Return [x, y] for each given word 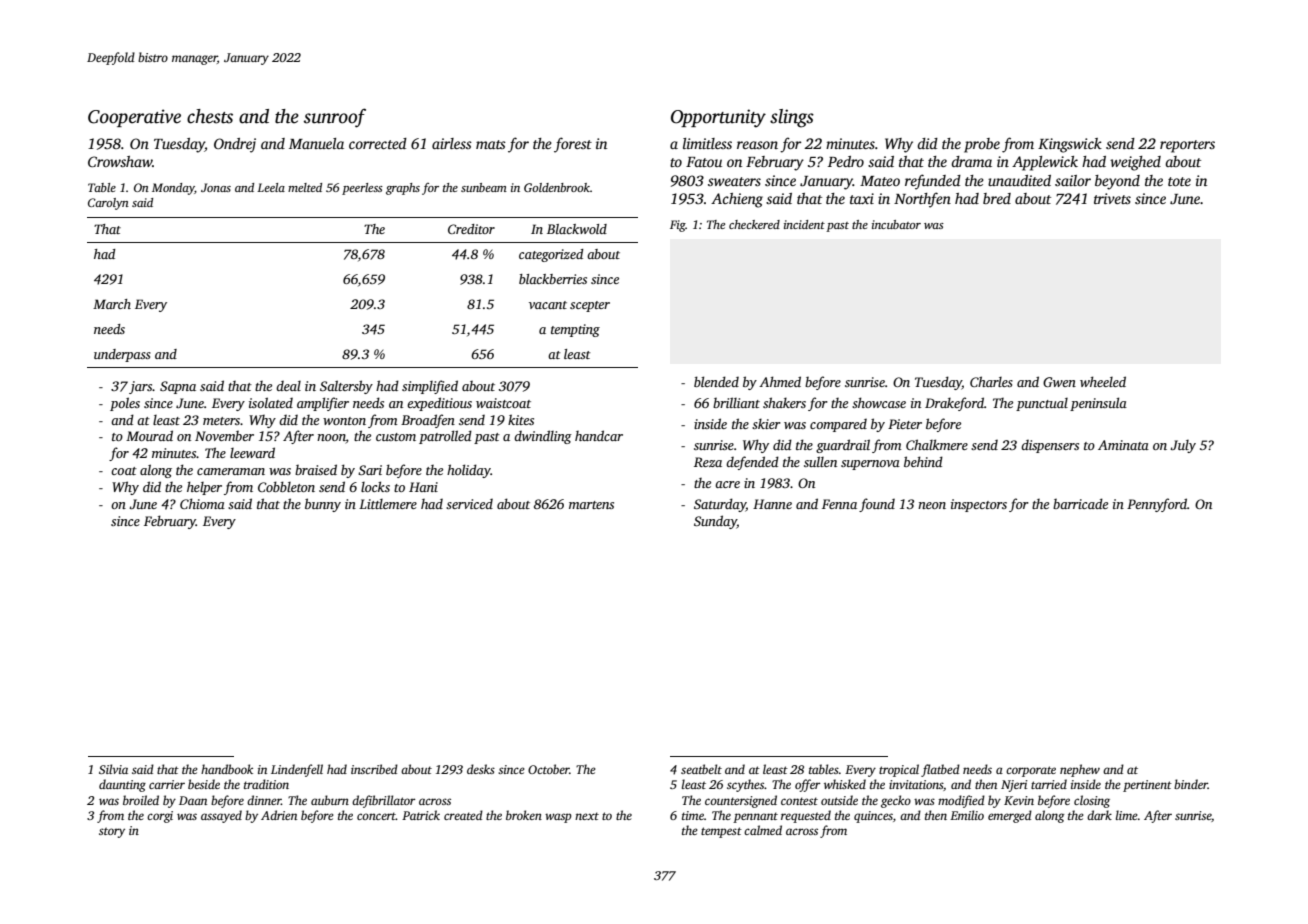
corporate [1031, 771]
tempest [721, 832]
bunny [323, 505]
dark [1099, 815]
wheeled [1103, 381]
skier [766, 423]
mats [491, 144]
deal [288, 386]
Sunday [715, 522]
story [112, 832]
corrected [378, 143]
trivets [1112, 198]
